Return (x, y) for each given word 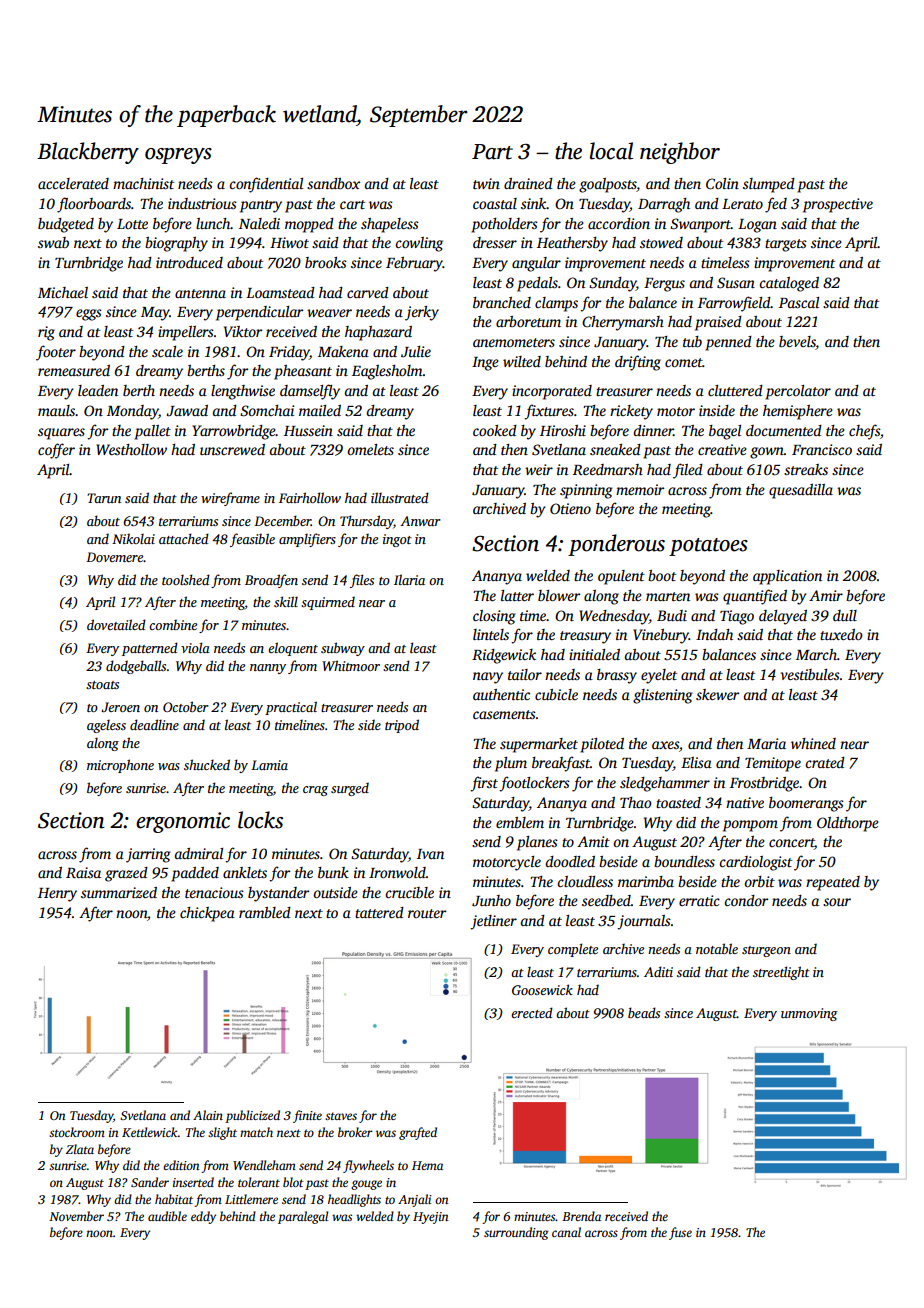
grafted (418, 1133)
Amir (826, 595)
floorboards (94, 205)
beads (644, 1012)
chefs (864, 432)
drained (528, 183)
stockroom (77, 1132)
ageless (106, 726)
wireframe (230, 499)
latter (517, 595)
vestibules (810, 674)
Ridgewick (504, 656)
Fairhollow (310, 497)
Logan (757, 226)
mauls (56, 410)
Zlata (80, 1149)
